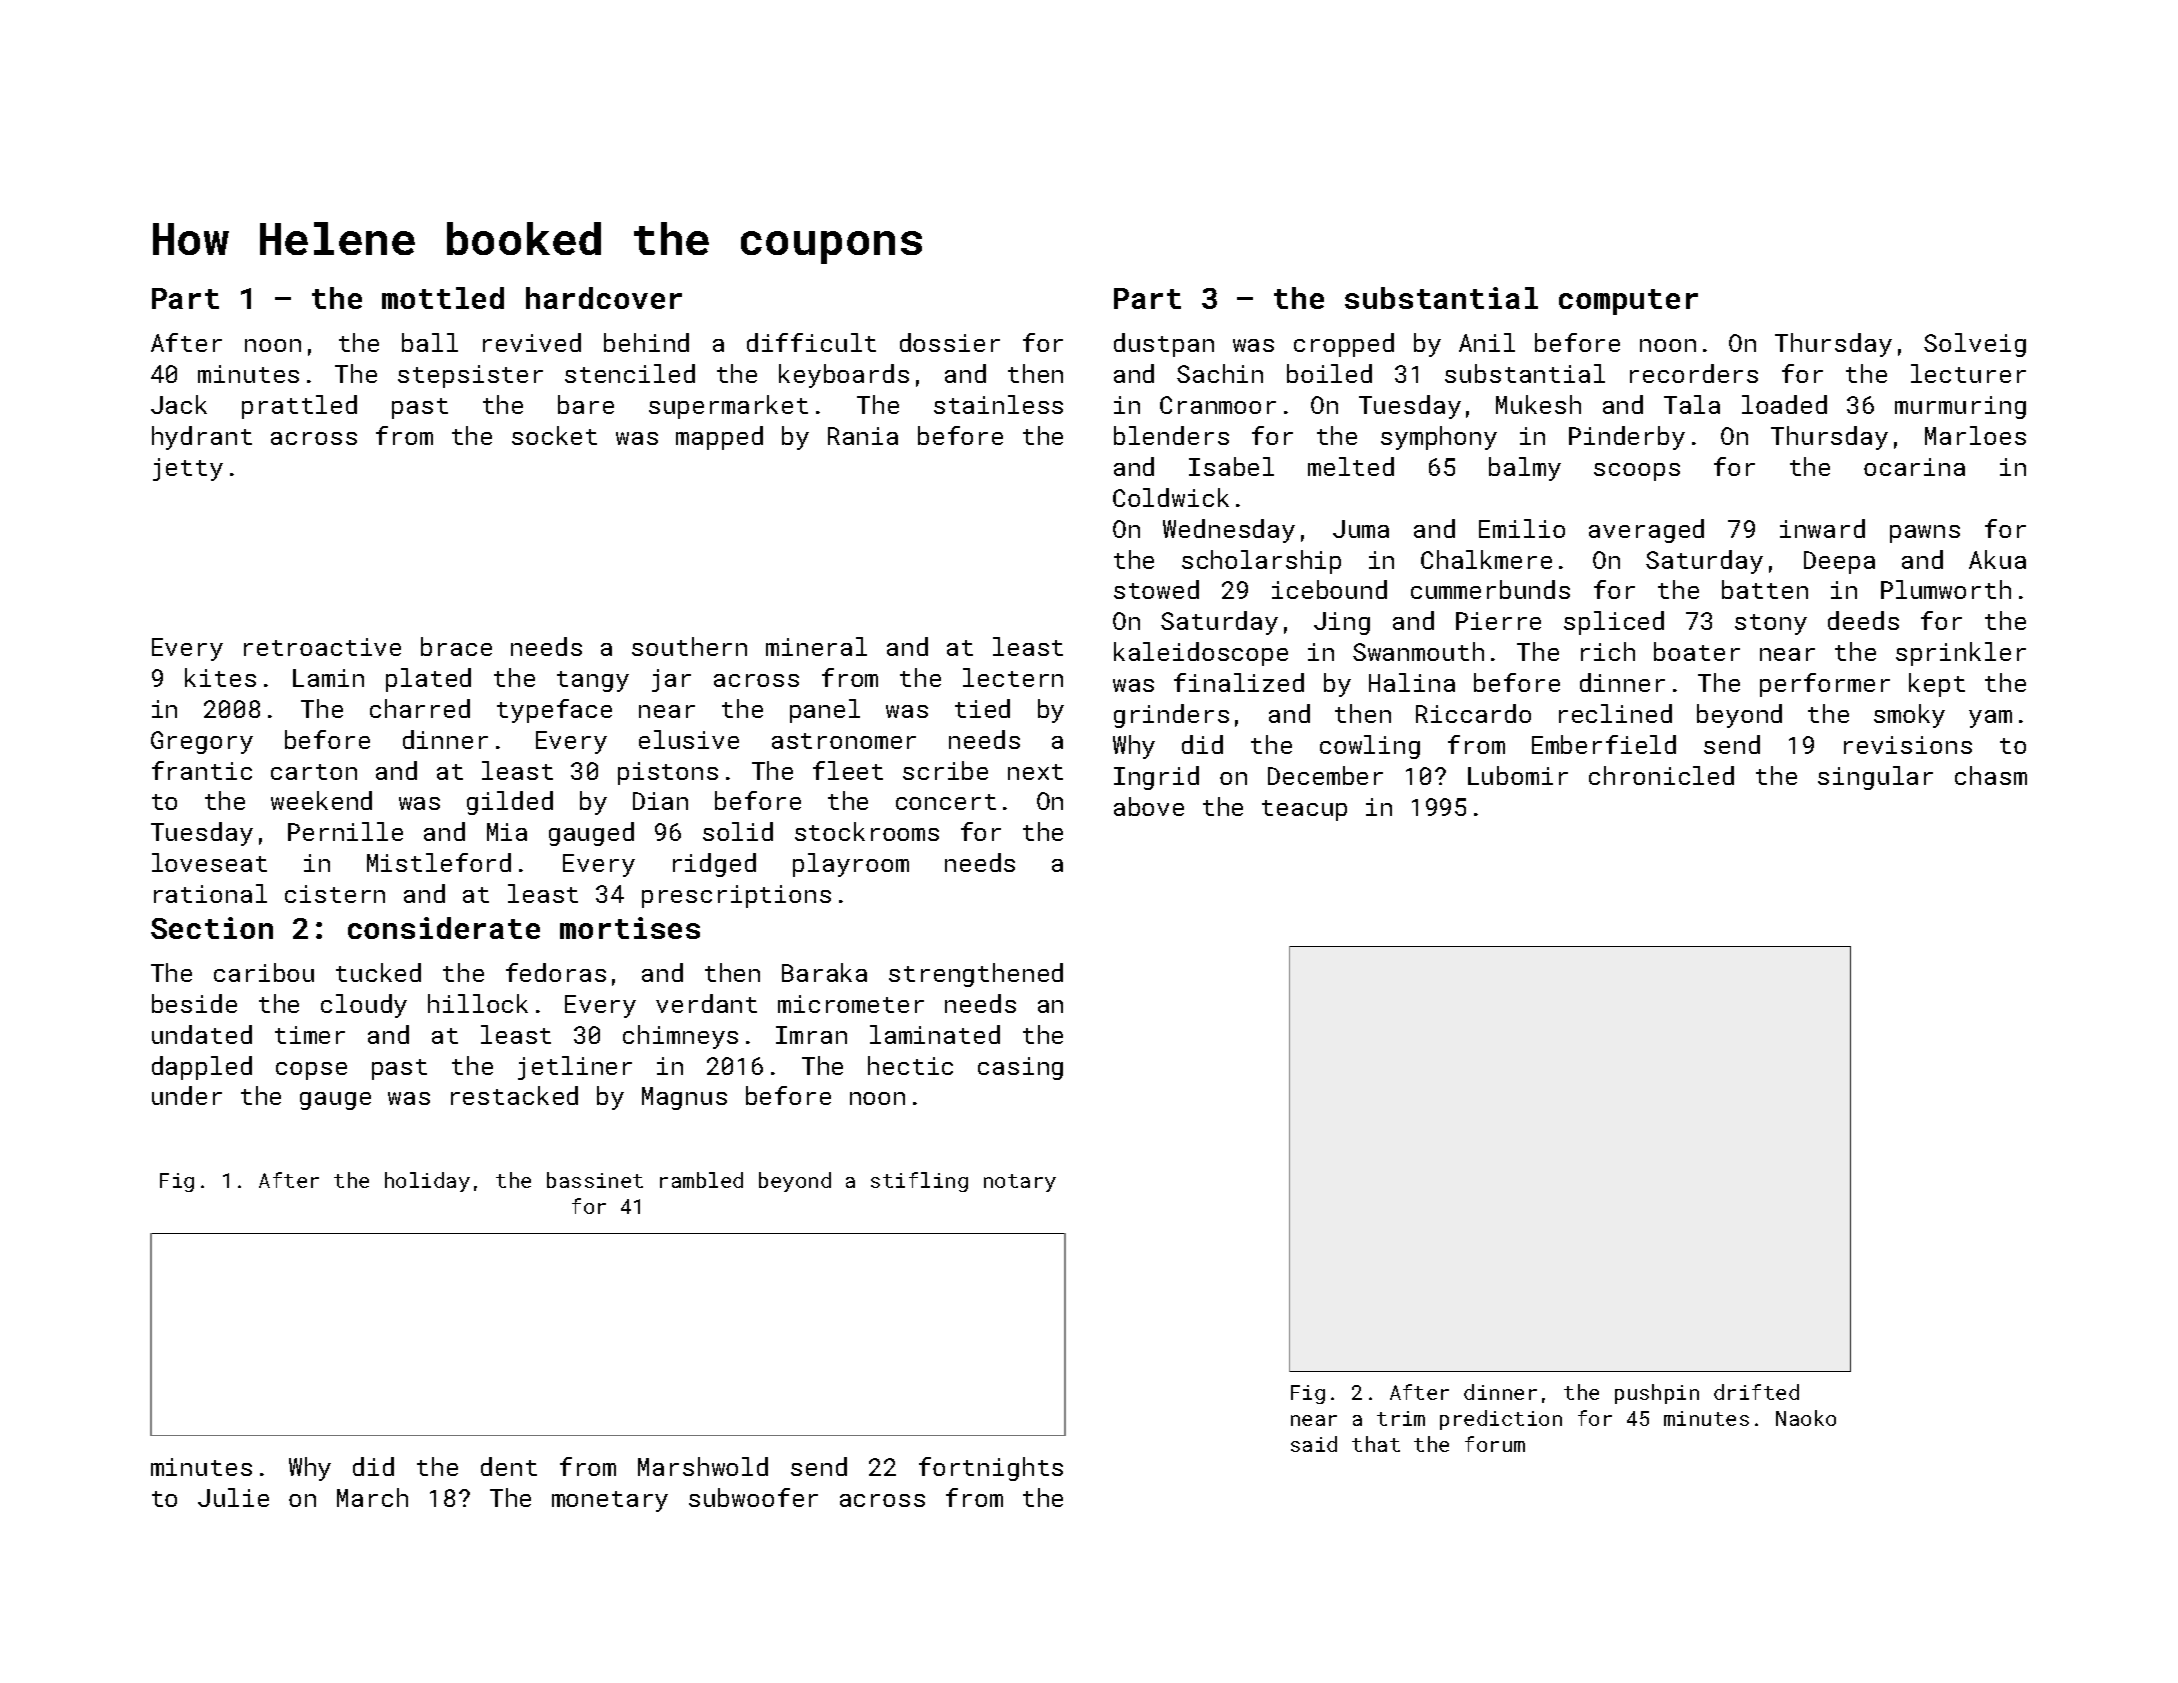 The width and height of the screenshot is (2178, 1683). What do you see at coordinates (1628, 302) in the screenshot?
I see `computer` at bounding box center [1628, 302].
